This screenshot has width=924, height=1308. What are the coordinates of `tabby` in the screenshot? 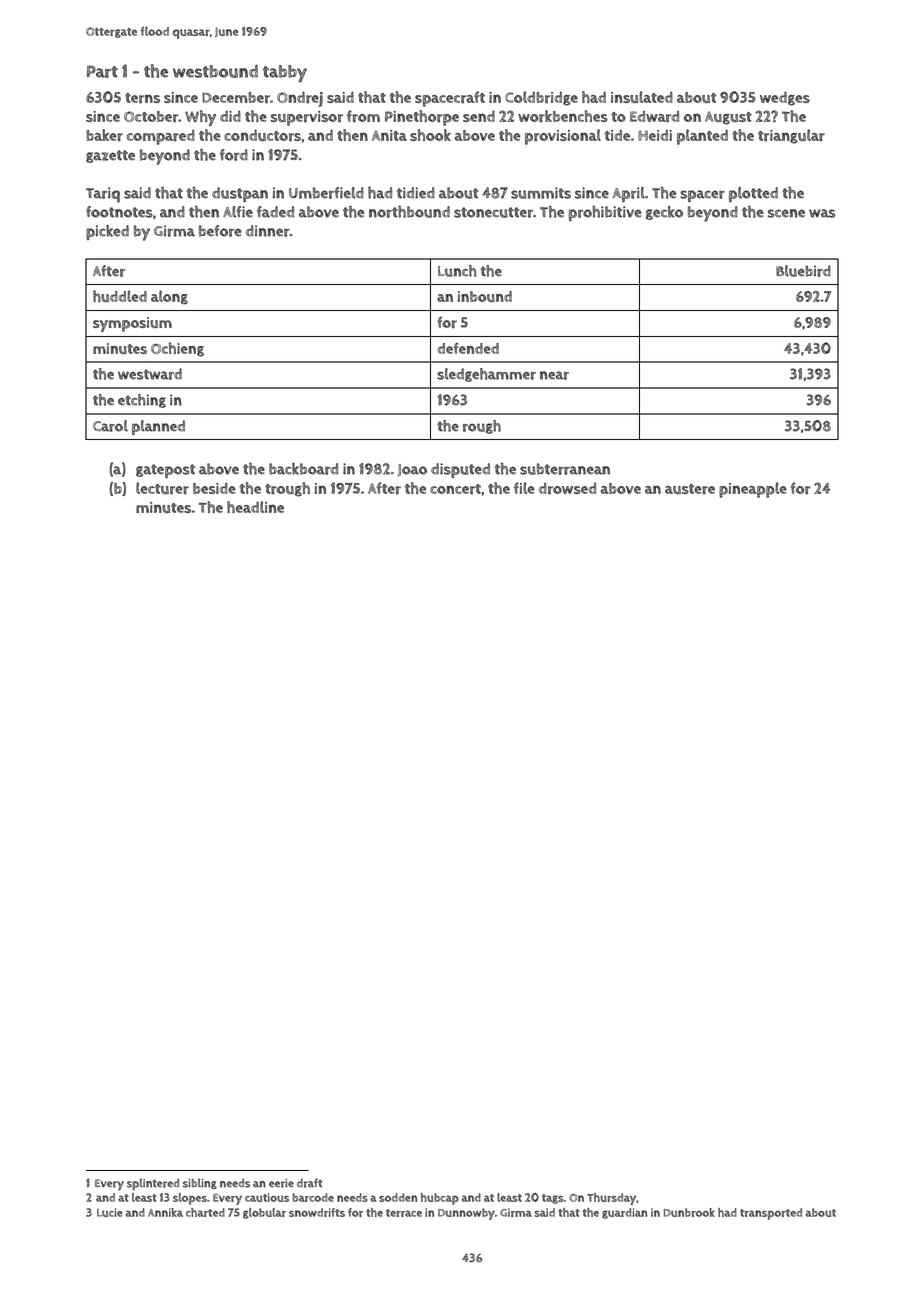 It's located at (285, 73).
